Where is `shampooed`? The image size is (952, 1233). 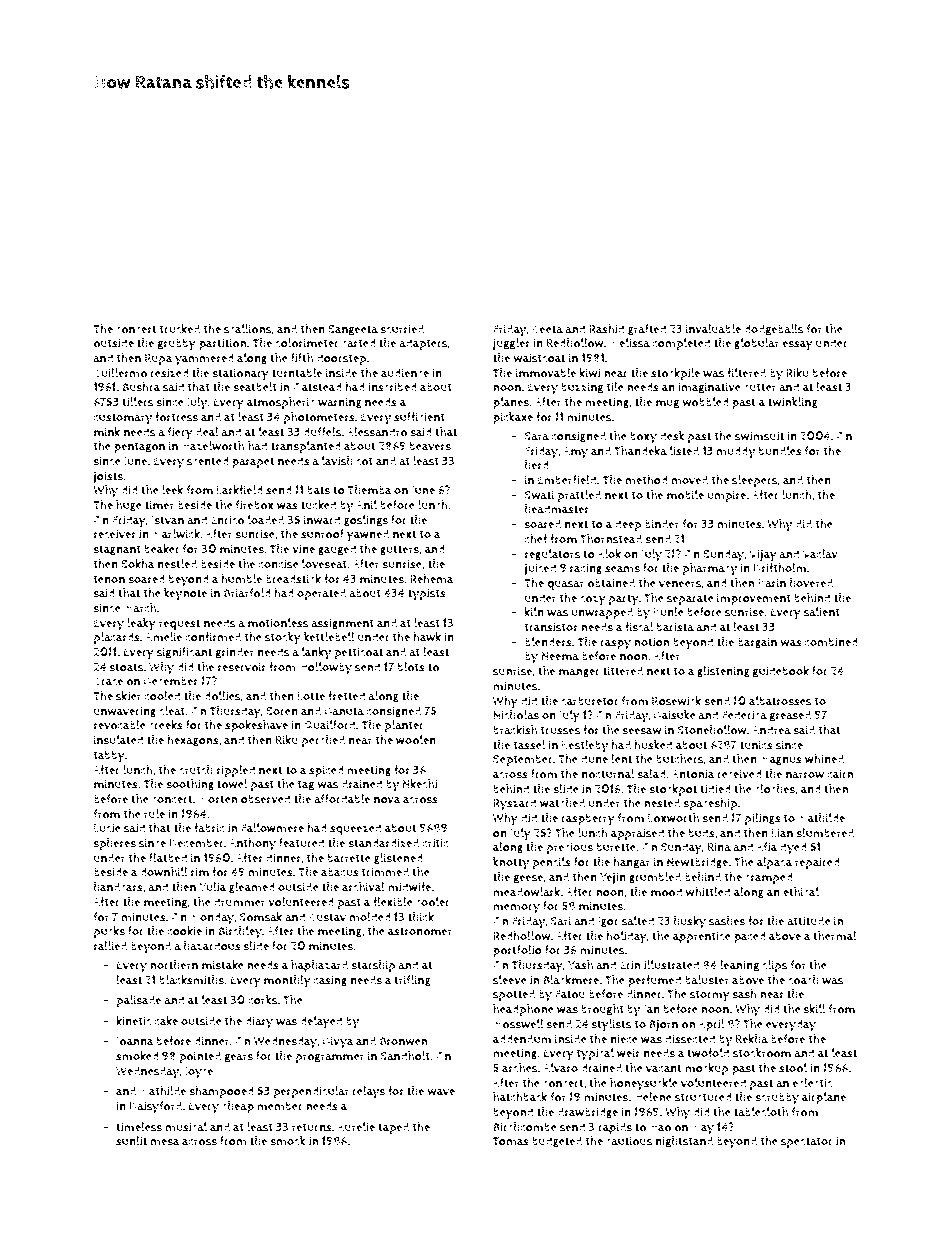
shampooed is located at coordinates (221, 1092).
